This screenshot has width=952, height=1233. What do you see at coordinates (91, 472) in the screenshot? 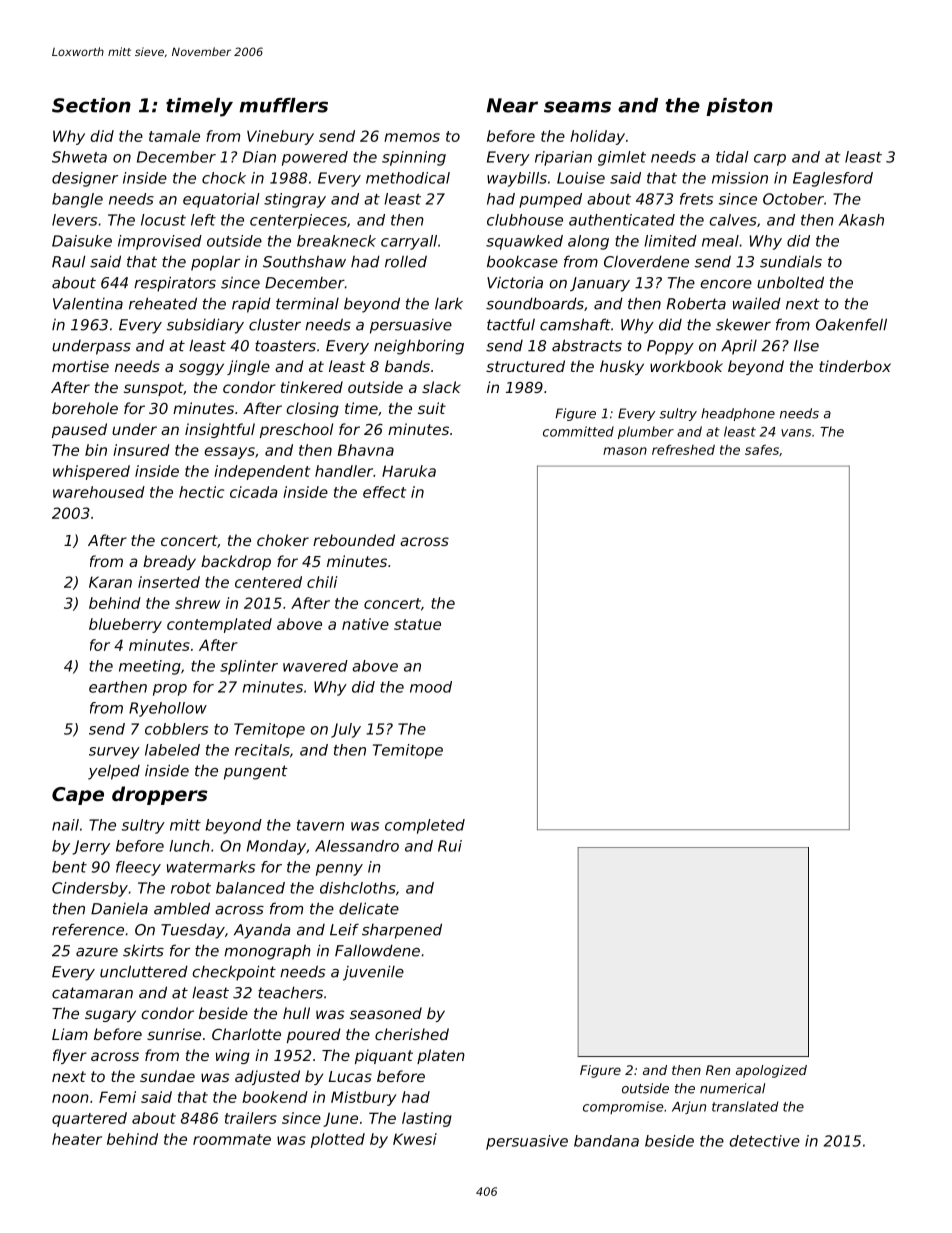
I see `whispered` at bounding box center [91, 472].
